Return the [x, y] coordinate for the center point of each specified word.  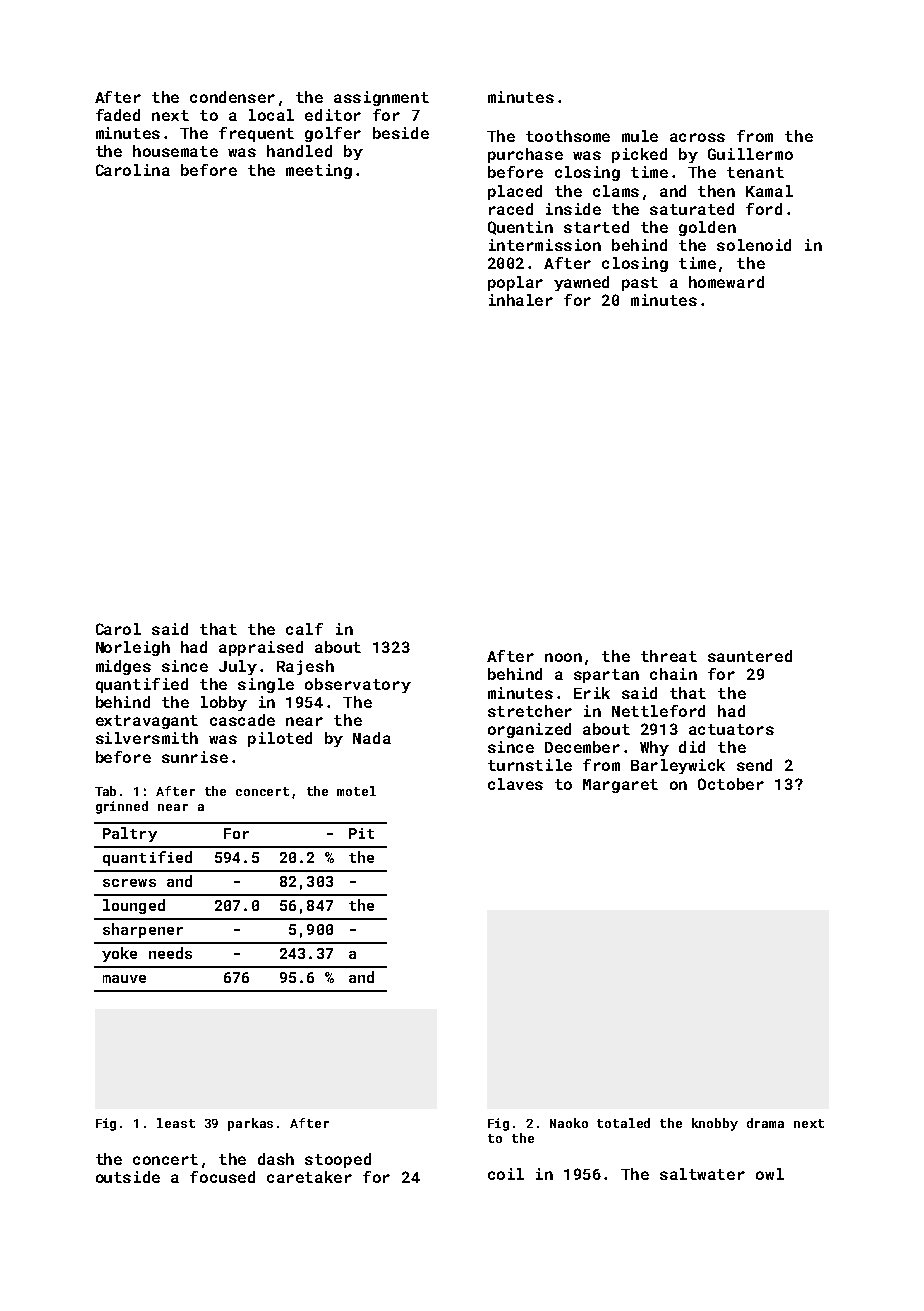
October [731, 784]
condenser [232, 97]
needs [170, 953]
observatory [358, 685]
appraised [261, 648]
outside [128, 1177]
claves [515, 784]
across [697, 137]
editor [333, 115]
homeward [726, 282]
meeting [319, 171]
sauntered [750, 656]
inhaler [521, 300]
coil [506, 1174]
